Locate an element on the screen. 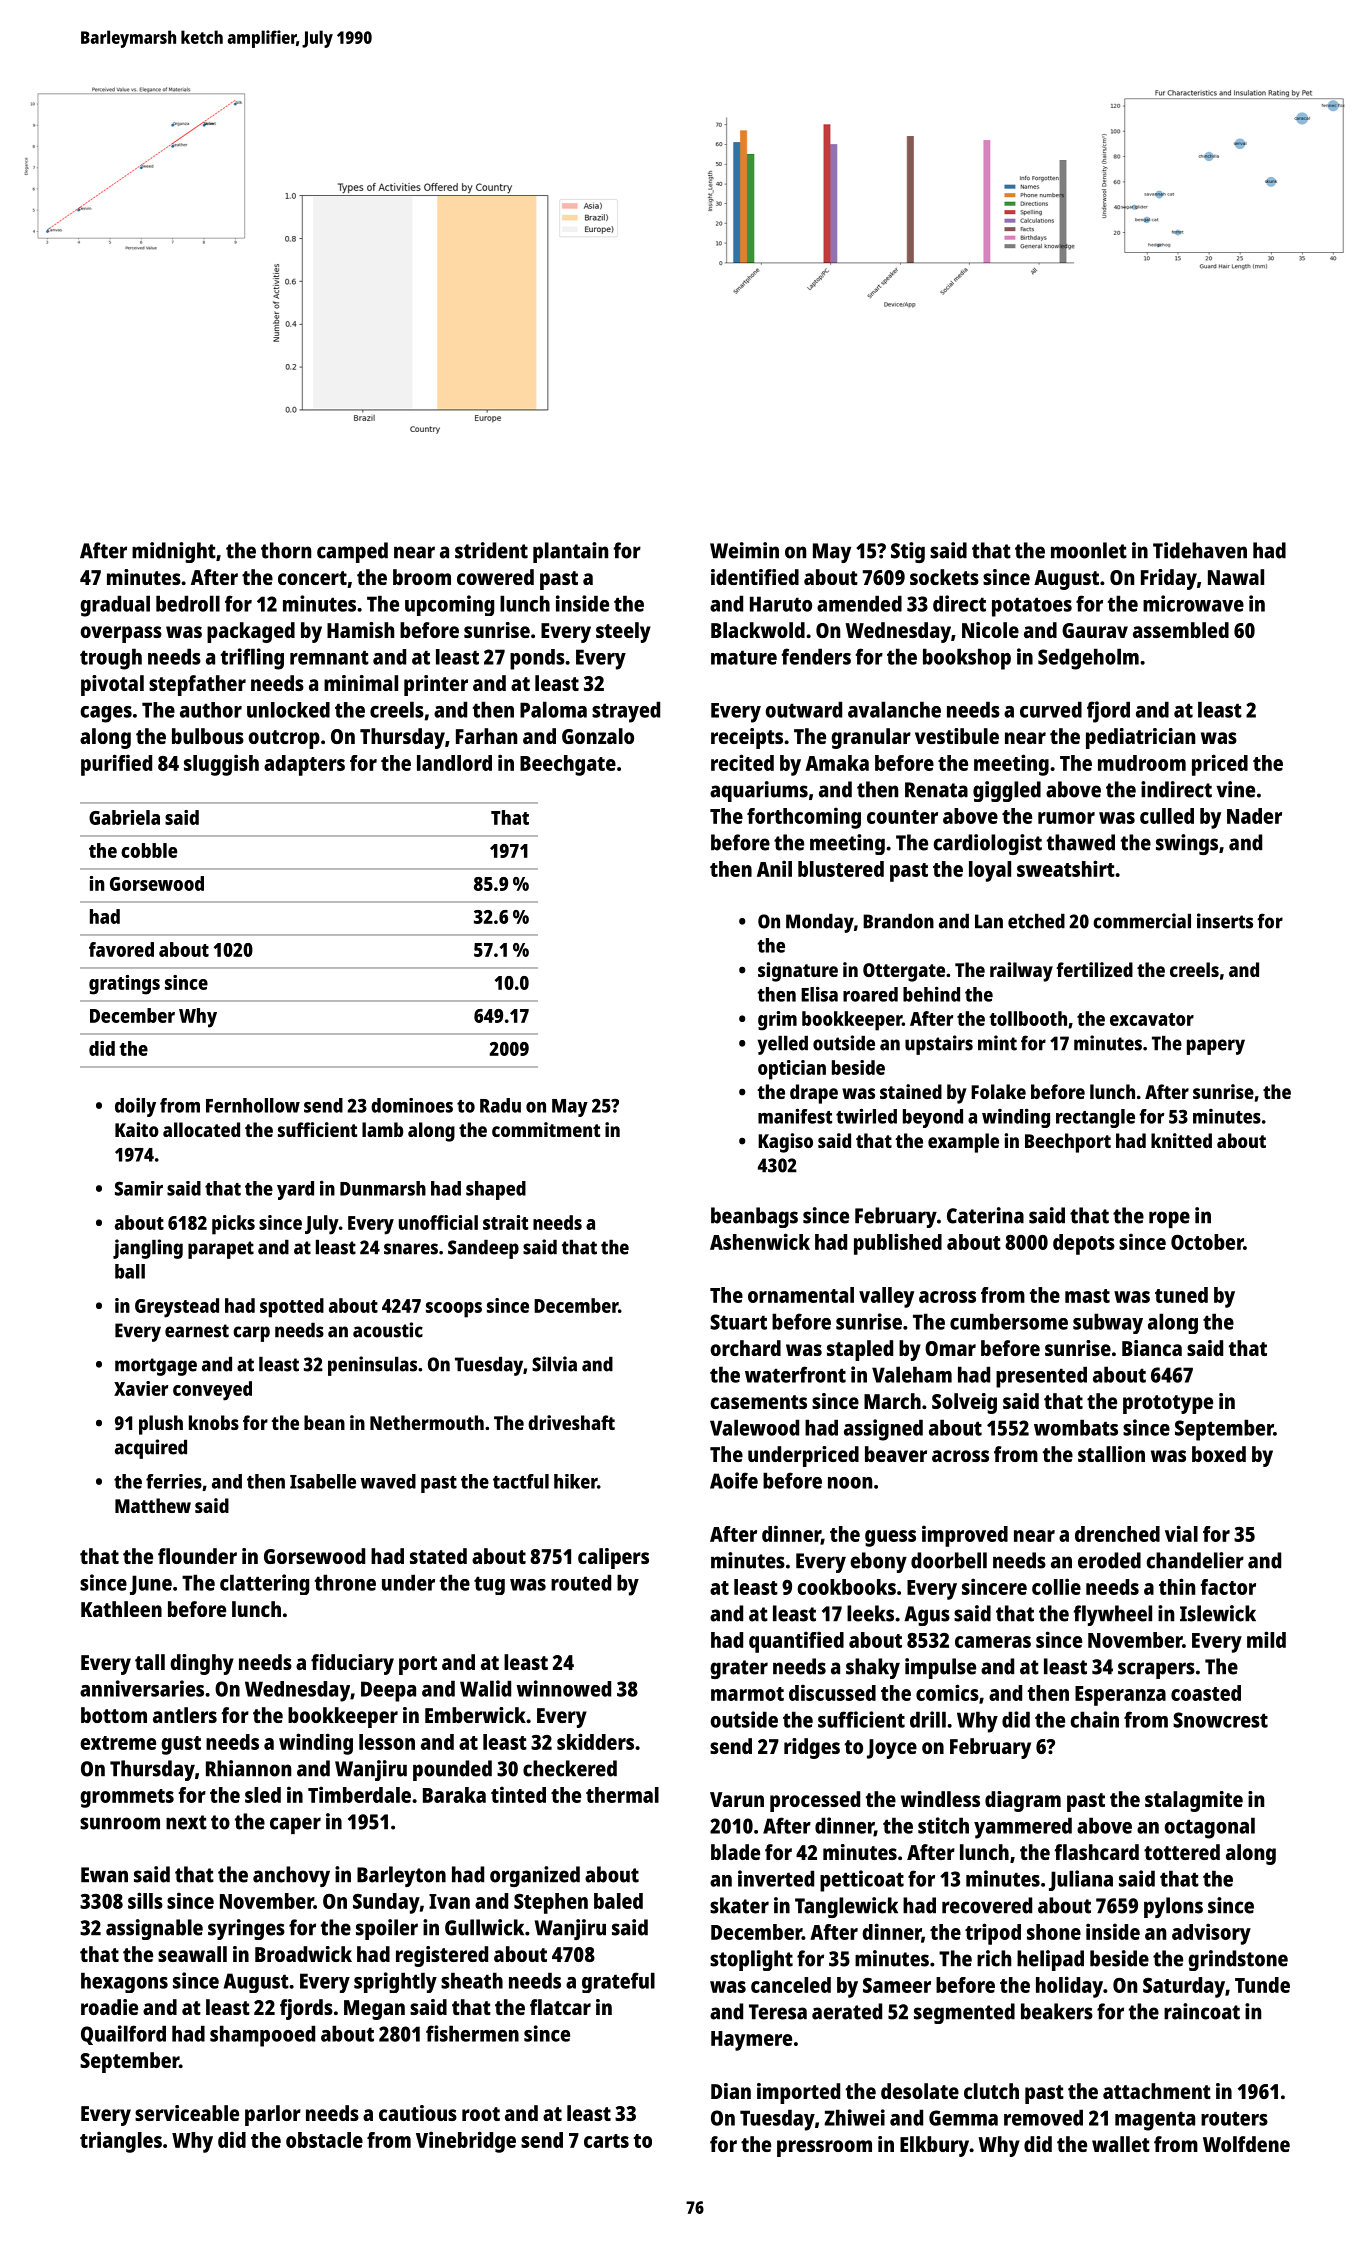 This screenshot has width=1372, height=2259. next is located at coordinates (186, 1822).
